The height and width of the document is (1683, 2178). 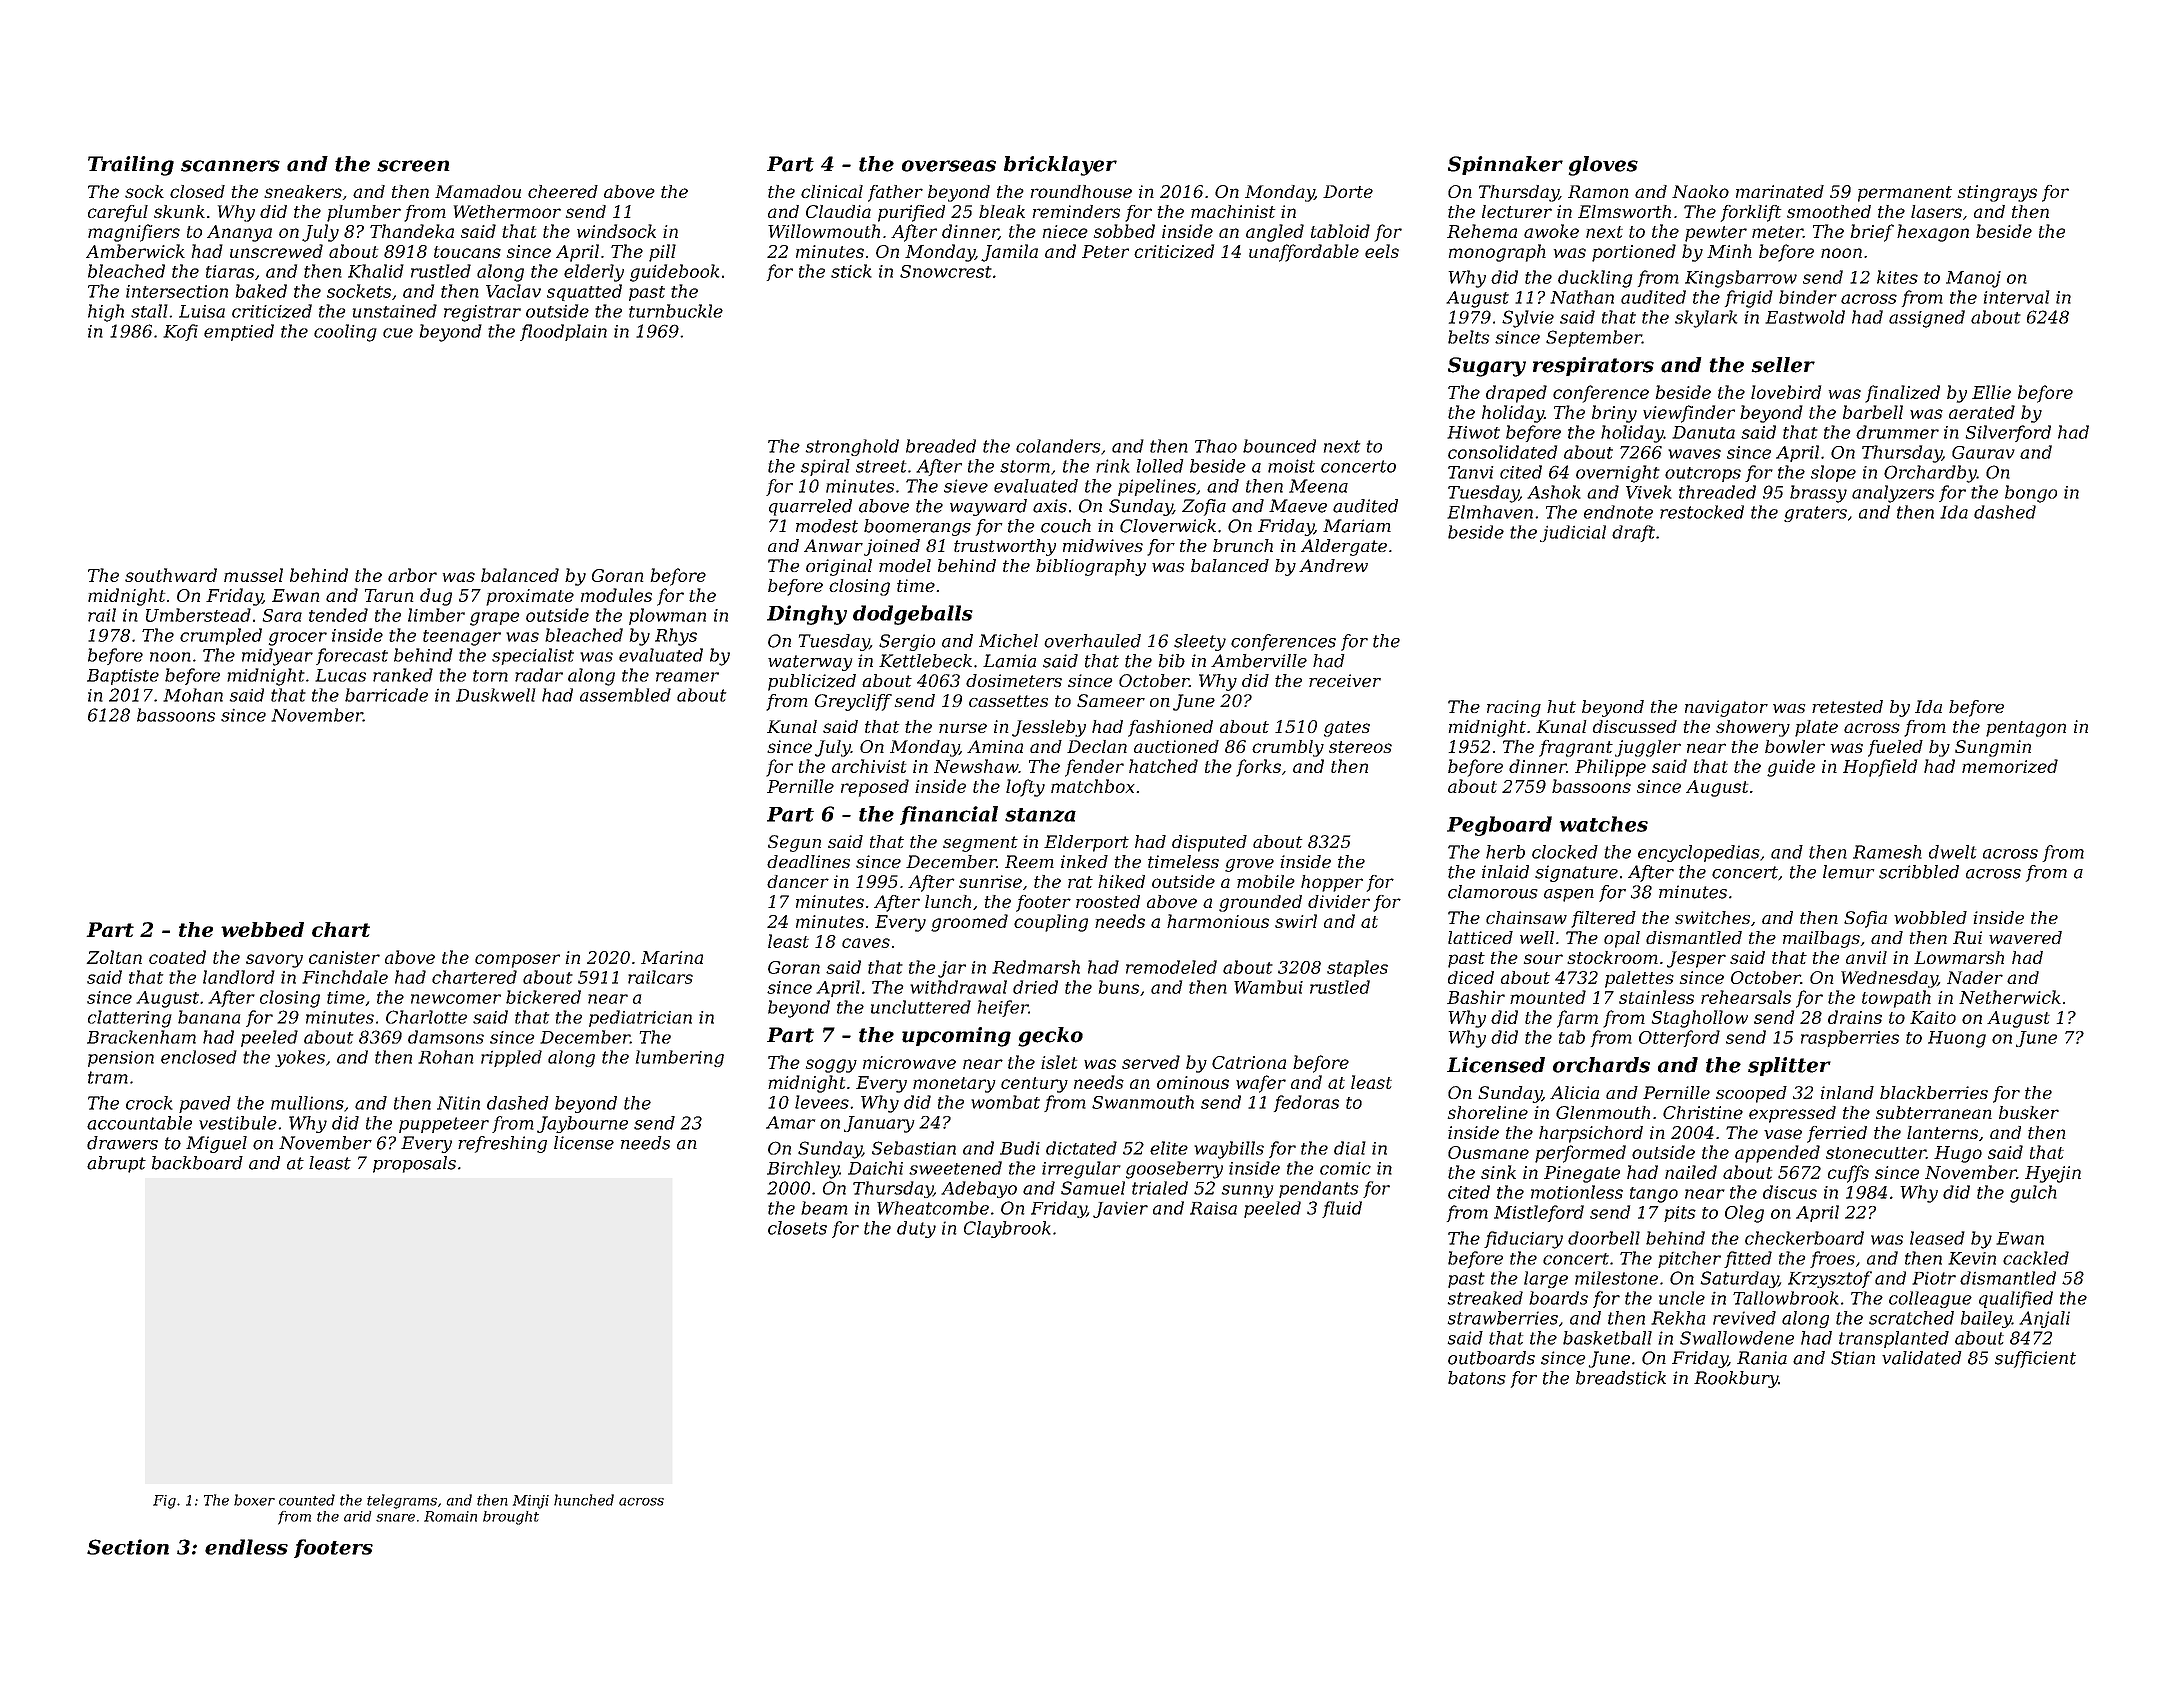 What do you see at coordinates (412, 575) in the document?
I see `arbor` at bounding box center [412, 575].
